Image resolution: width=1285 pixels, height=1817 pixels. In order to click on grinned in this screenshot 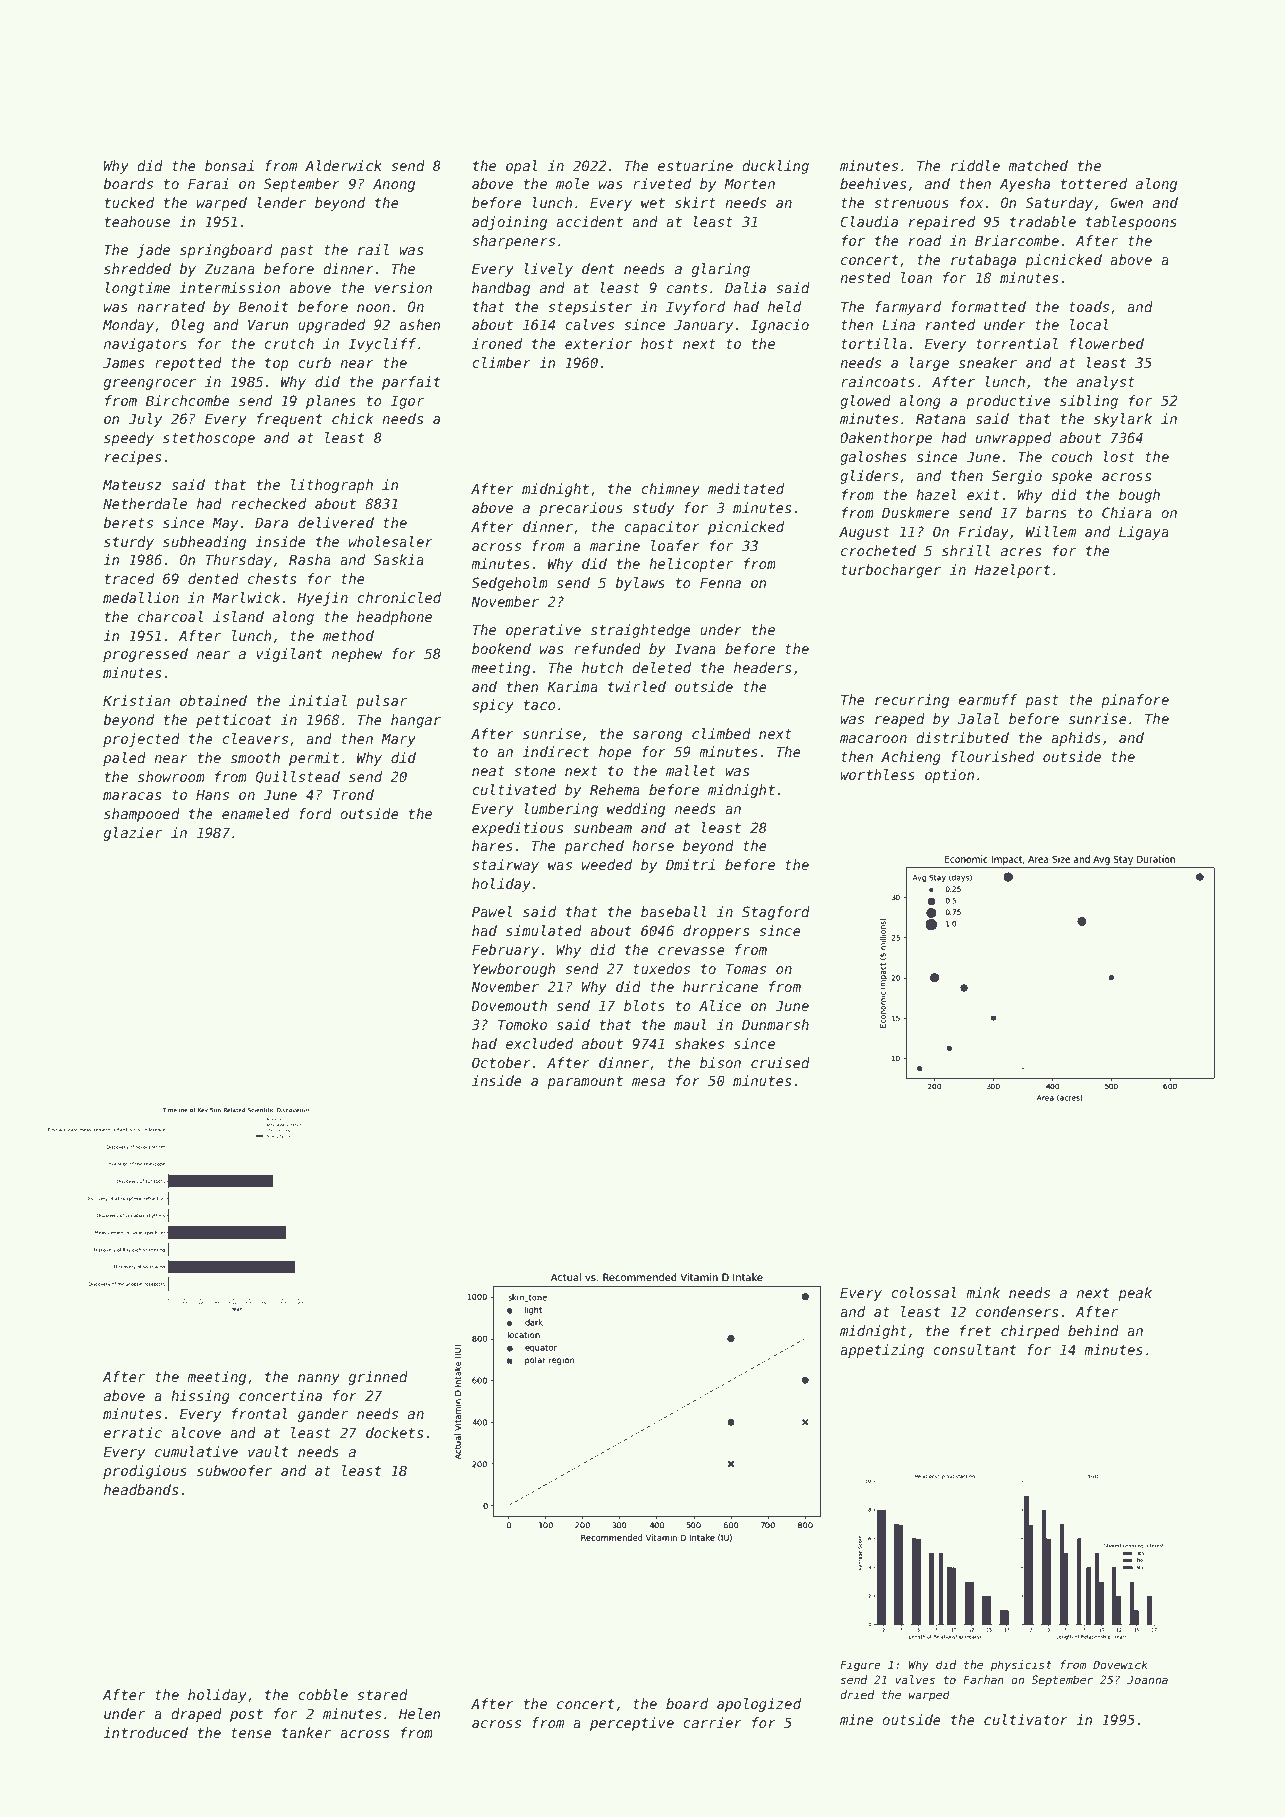, I will do `click(378, 1378)`.
